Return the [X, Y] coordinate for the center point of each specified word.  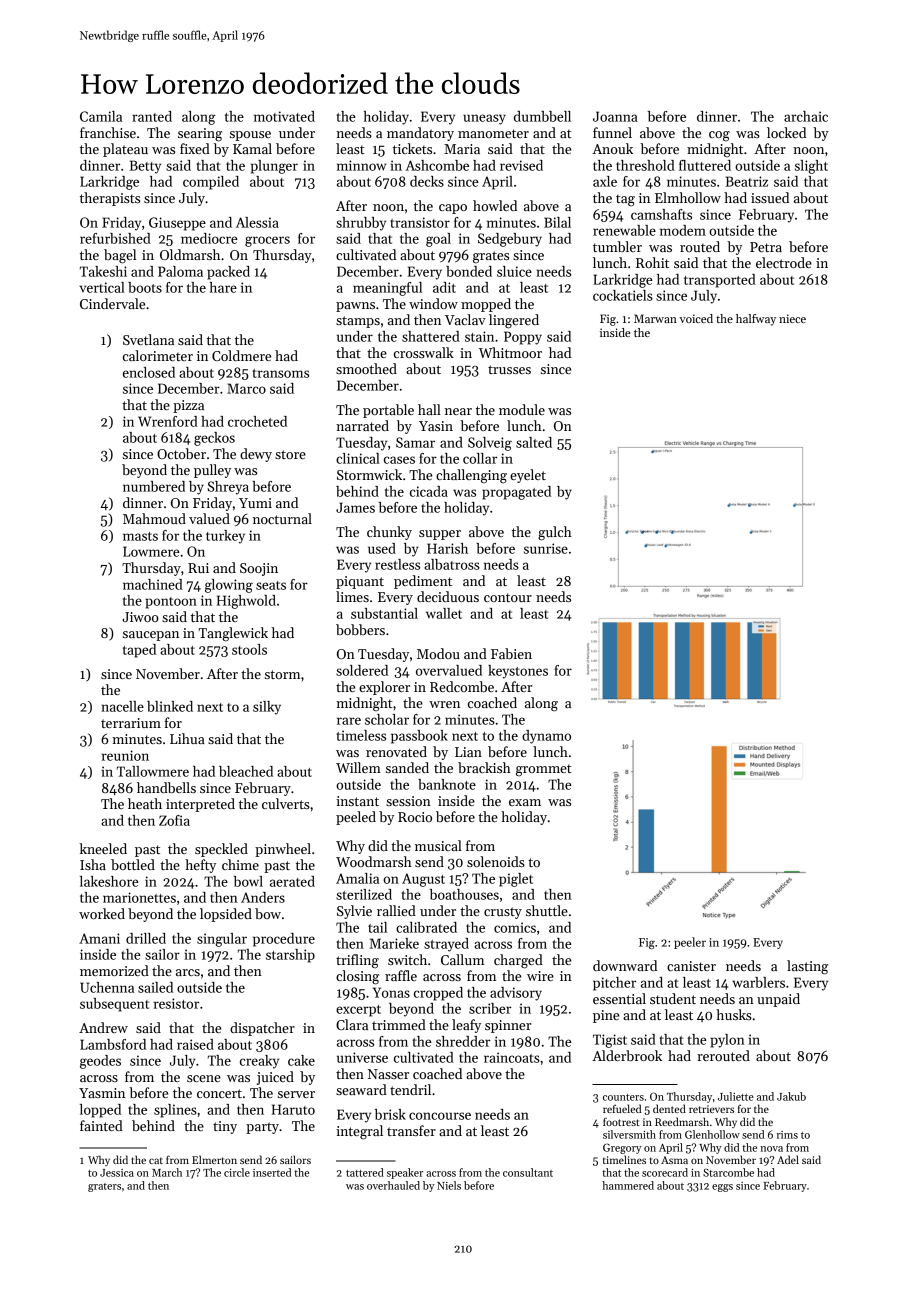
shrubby [361, 224]
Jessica [117, 1173]
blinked [170, 706]
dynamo [546, 737]
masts [140, 536]
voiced [696, 318]
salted [534, 442]
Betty [145, 167]
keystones [518, 672]
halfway [756, 320]
